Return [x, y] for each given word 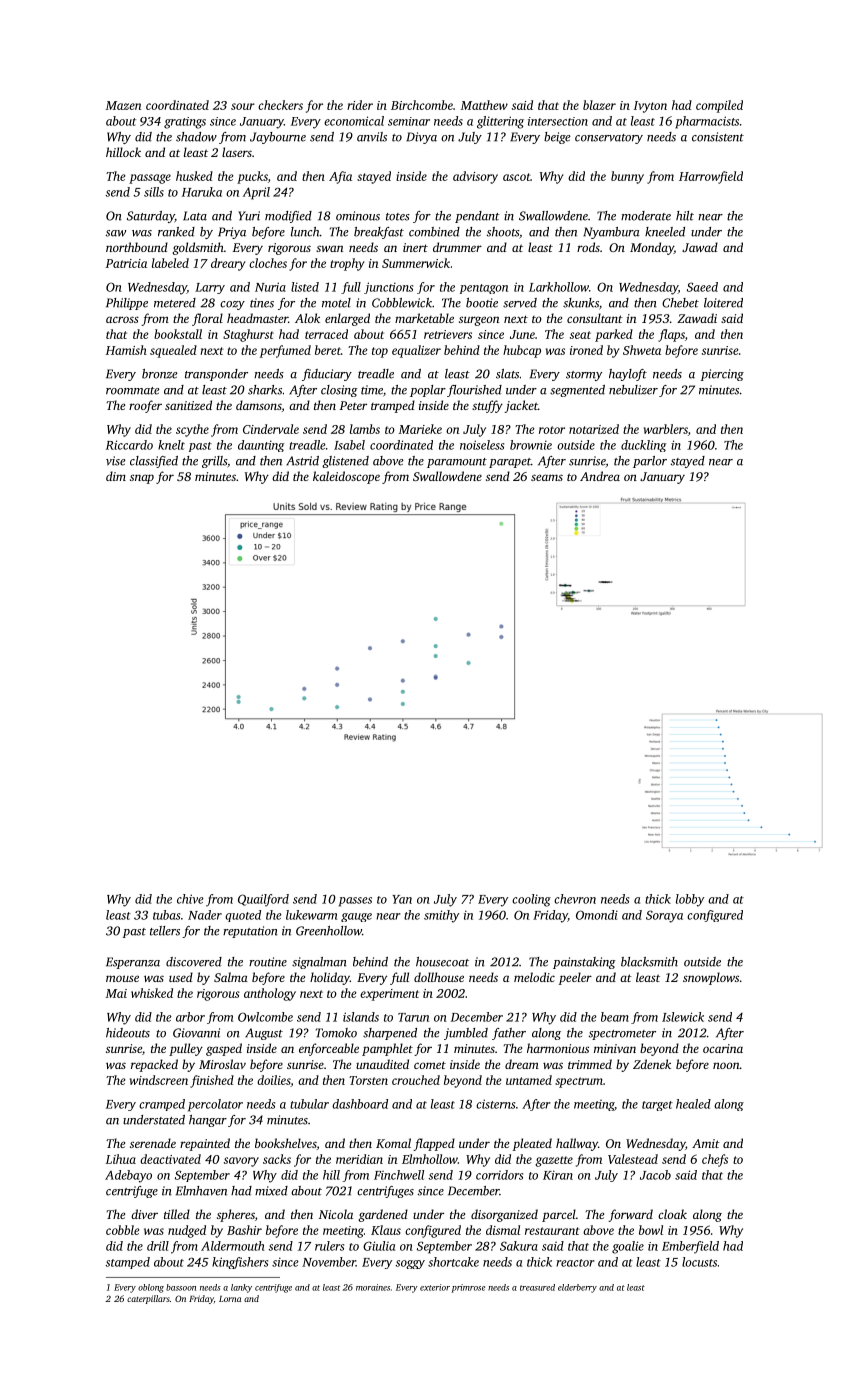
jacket [521, 406]
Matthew [484, 105]
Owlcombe [265, 1017]
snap [142, 479]
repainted [205, 1144]
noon [726, 1065]
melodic [534, 977]
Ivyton [650, 107]
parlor [650, 462]
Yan [402, 899]
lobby [690, 900]
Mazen [123, 105]
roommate [133, 391]
